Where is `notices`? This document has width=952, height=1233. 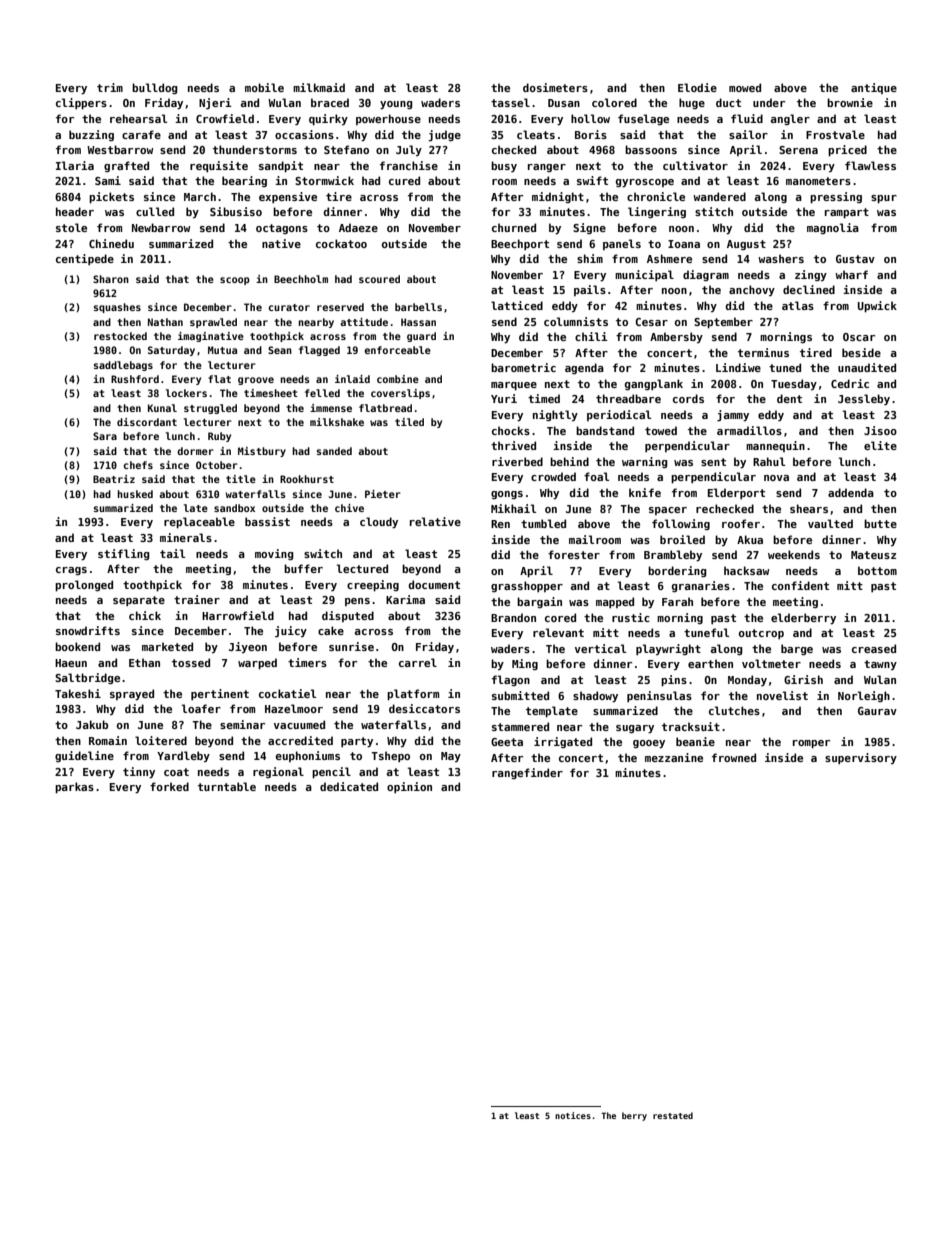 notices is located at coordinates (573, 1115).
